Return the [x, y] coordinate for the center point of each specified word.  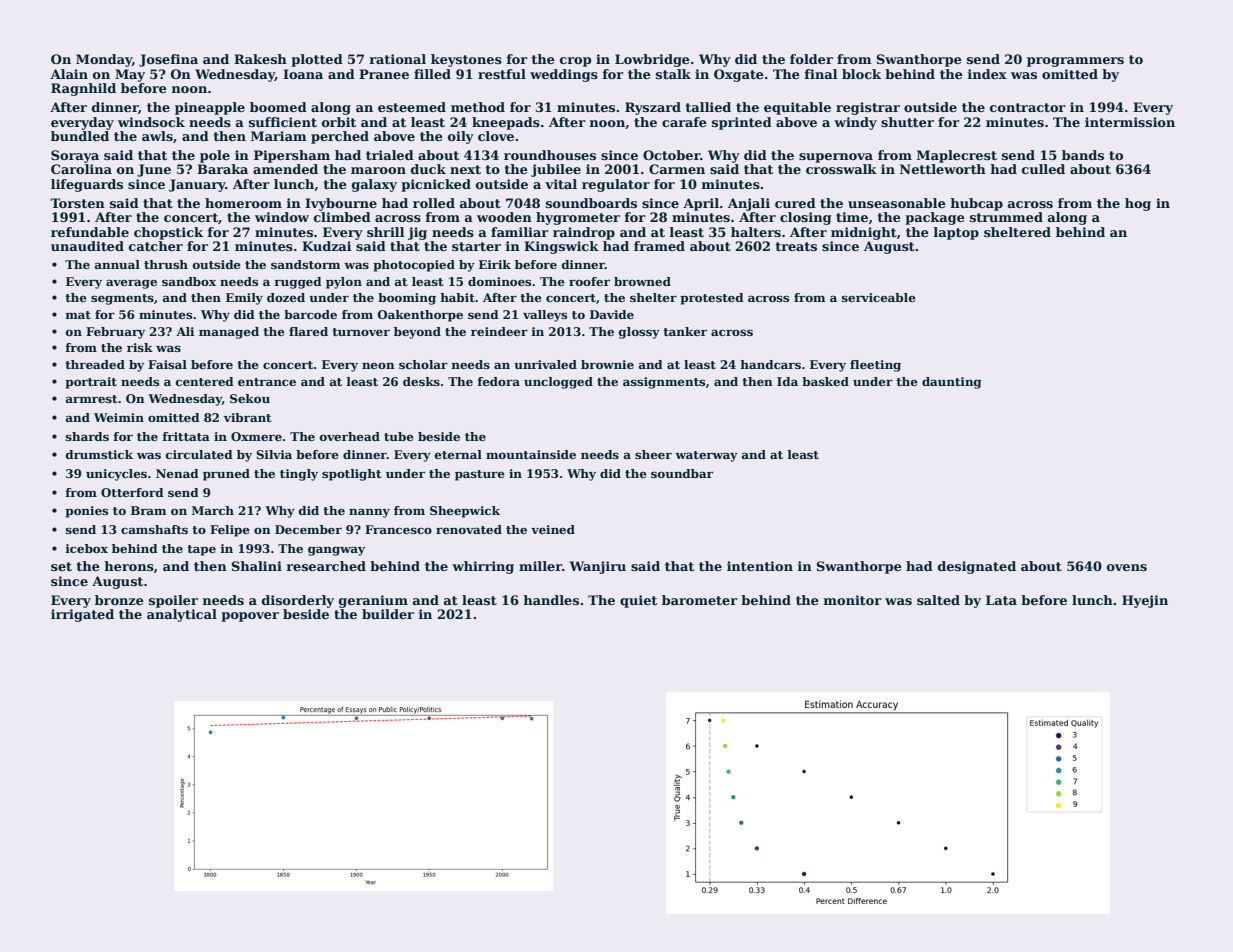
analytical [182, 615]
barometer [700, 600]
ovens [1127, 567]
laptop [956, 233]
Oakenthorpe [420, 316]
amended [285, 169]
